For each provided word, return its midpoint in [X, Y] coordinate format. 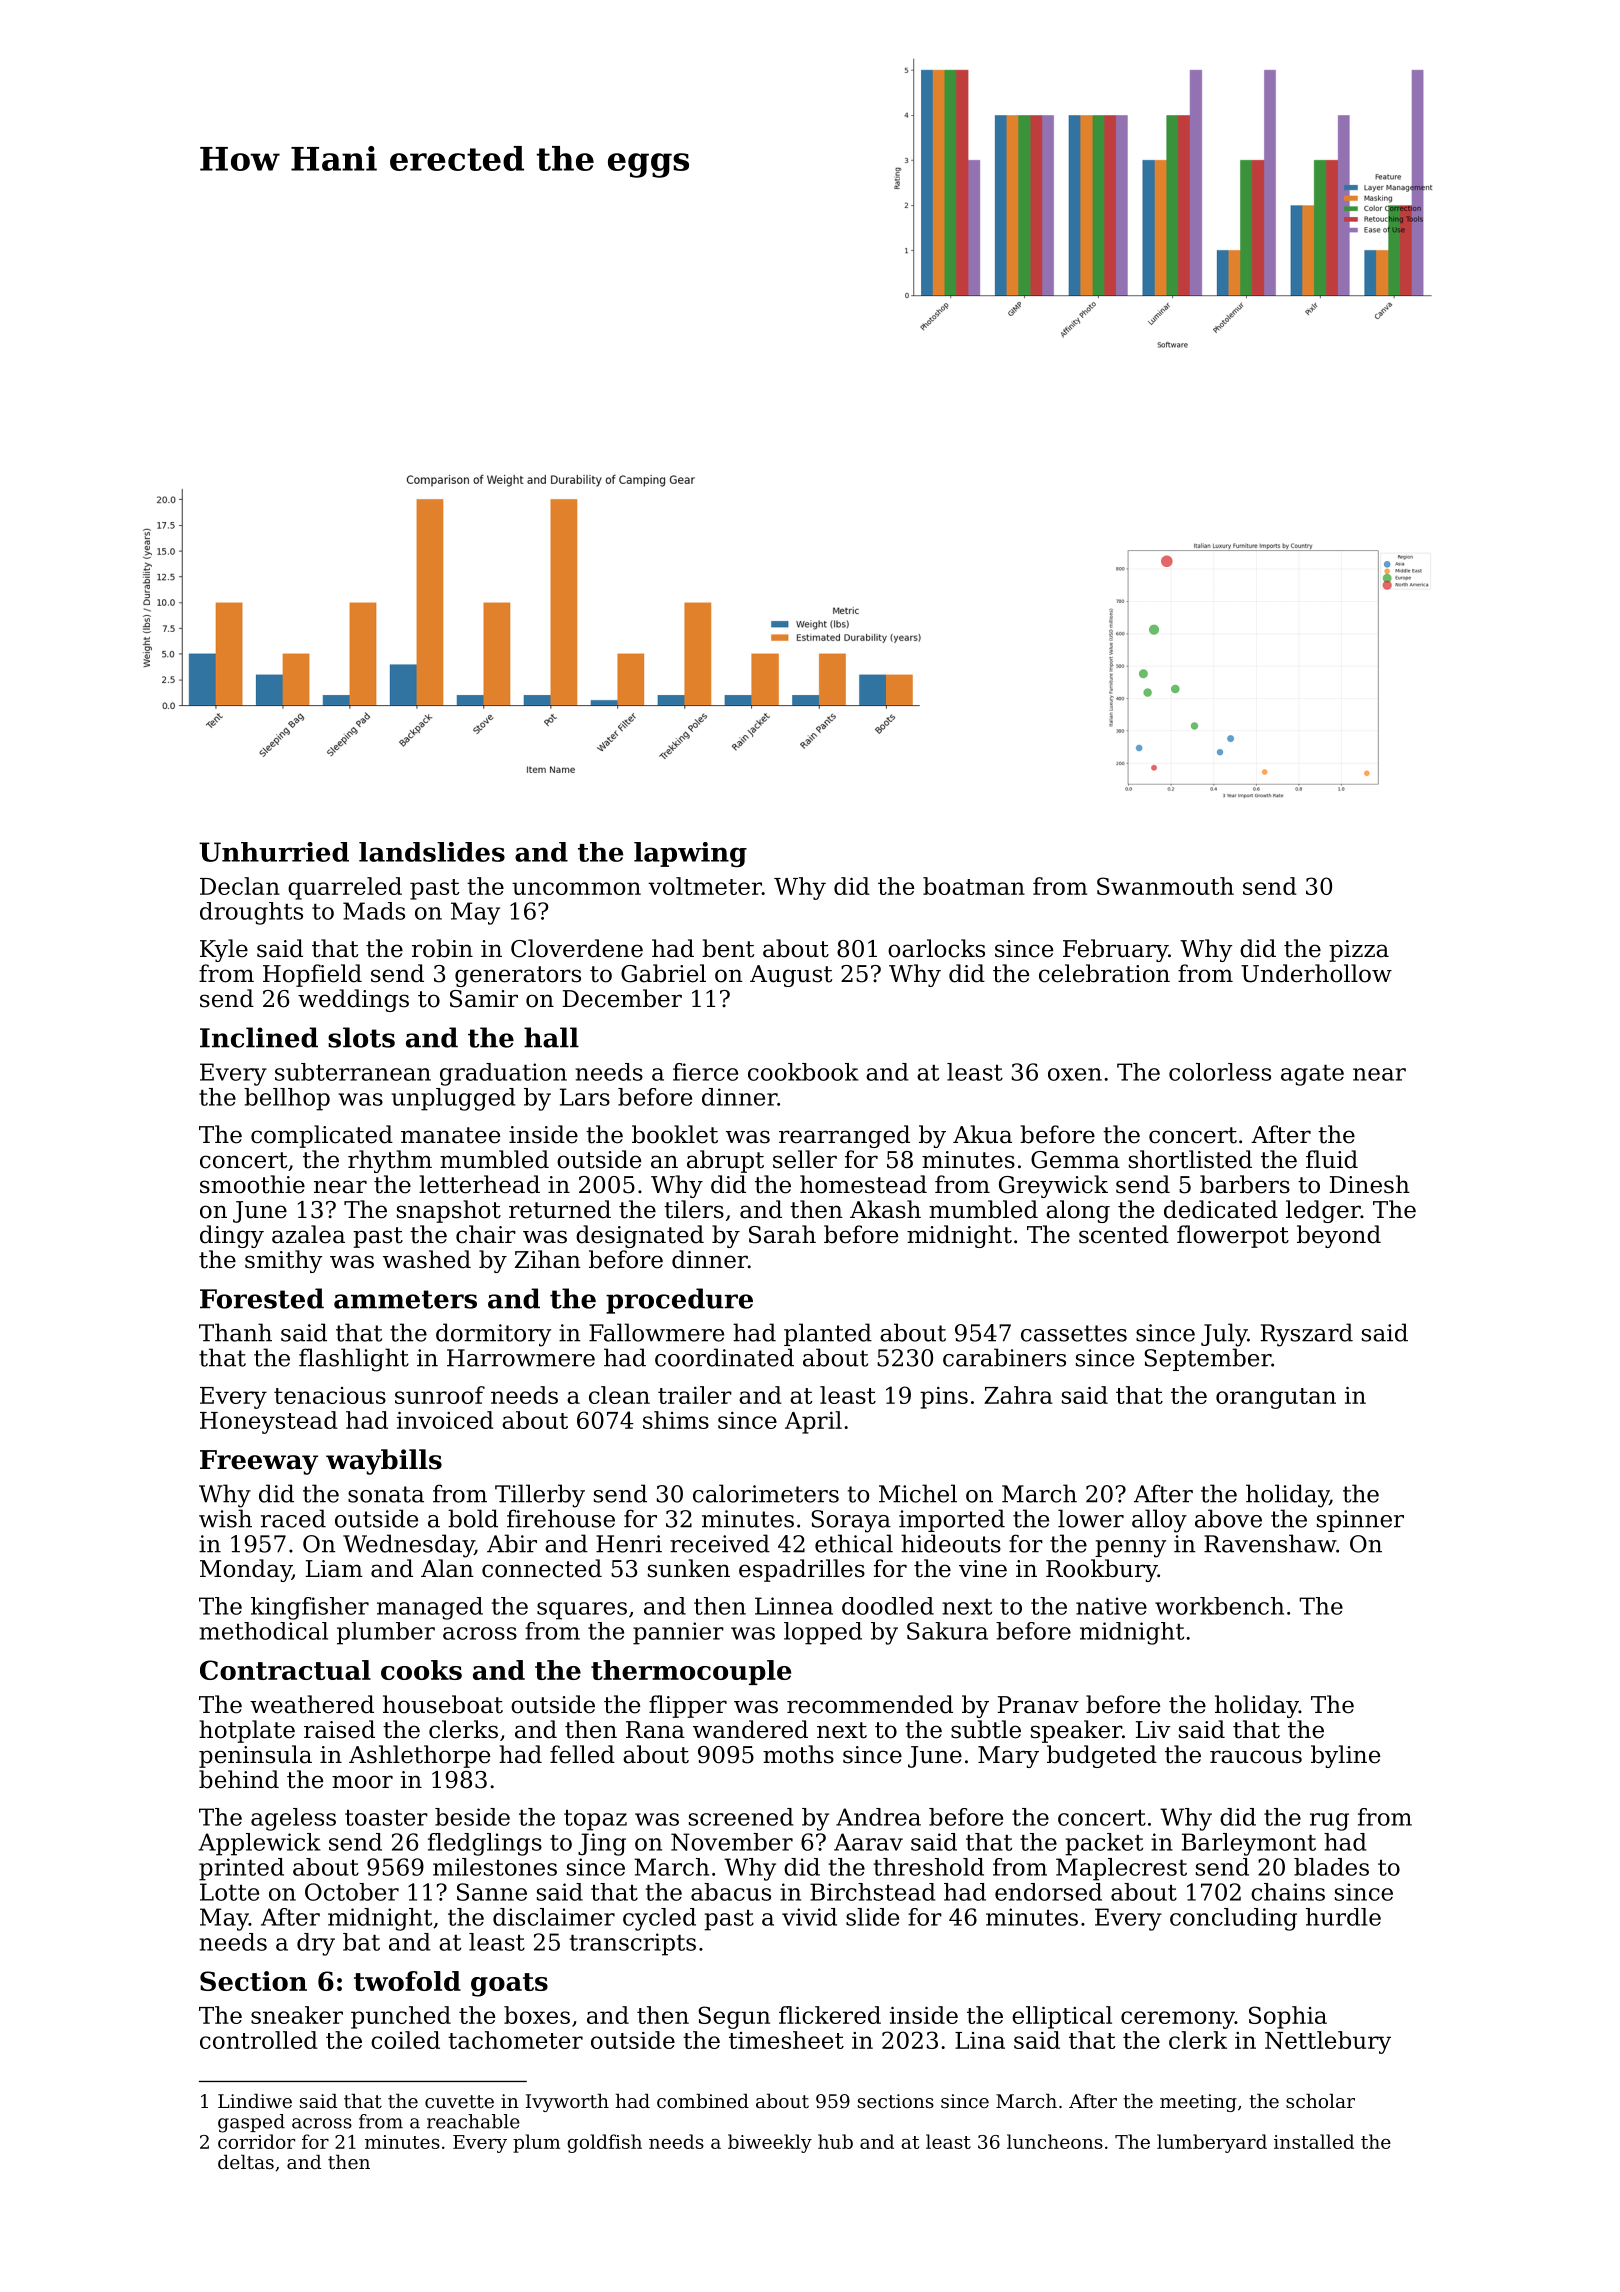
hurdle [1343, 1917]
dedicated [1221, 1209]
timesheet [786, 2040]
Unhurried [274, 852]
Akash [885, 1209]
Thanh [235, 1332]
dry [316, 1944]
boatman [974, 886]
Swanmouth [1165, 886]
